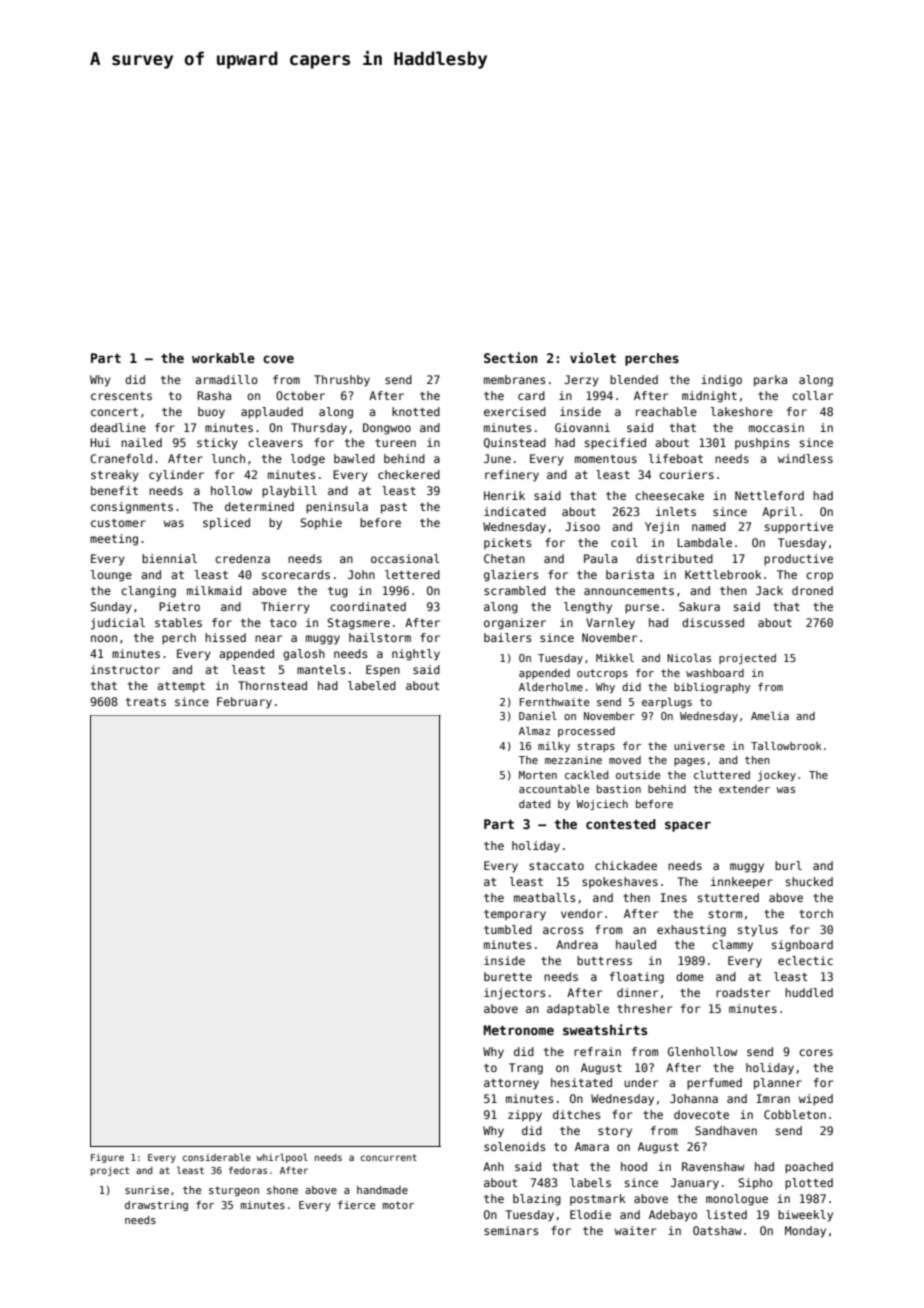 Image resolution: width=924 pixels, height=1308 pixels. I want to click on February, so click(244, 703).
